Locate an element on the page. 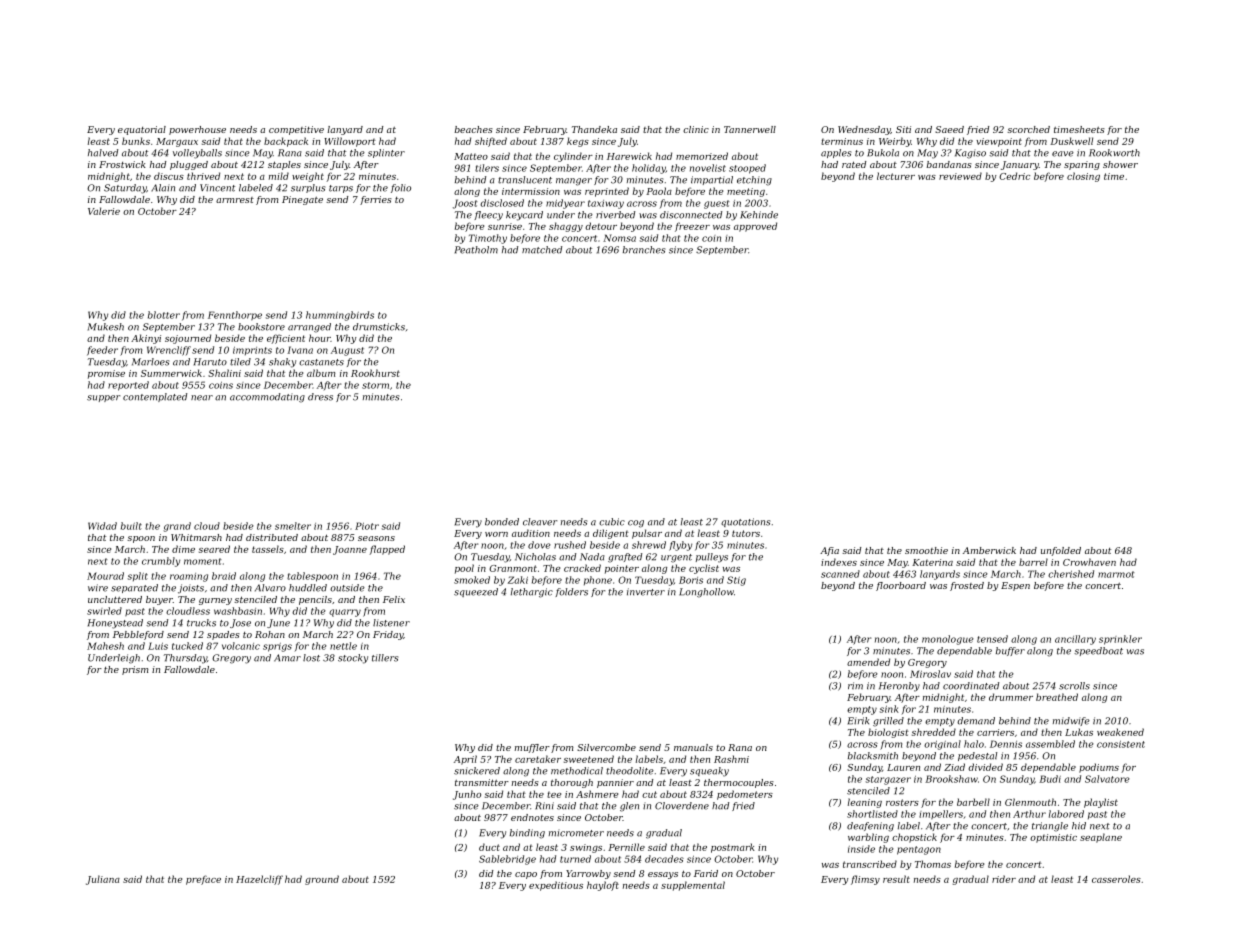 This image has width=1233, height=952. clinic is located at coordinates (696, 129).
